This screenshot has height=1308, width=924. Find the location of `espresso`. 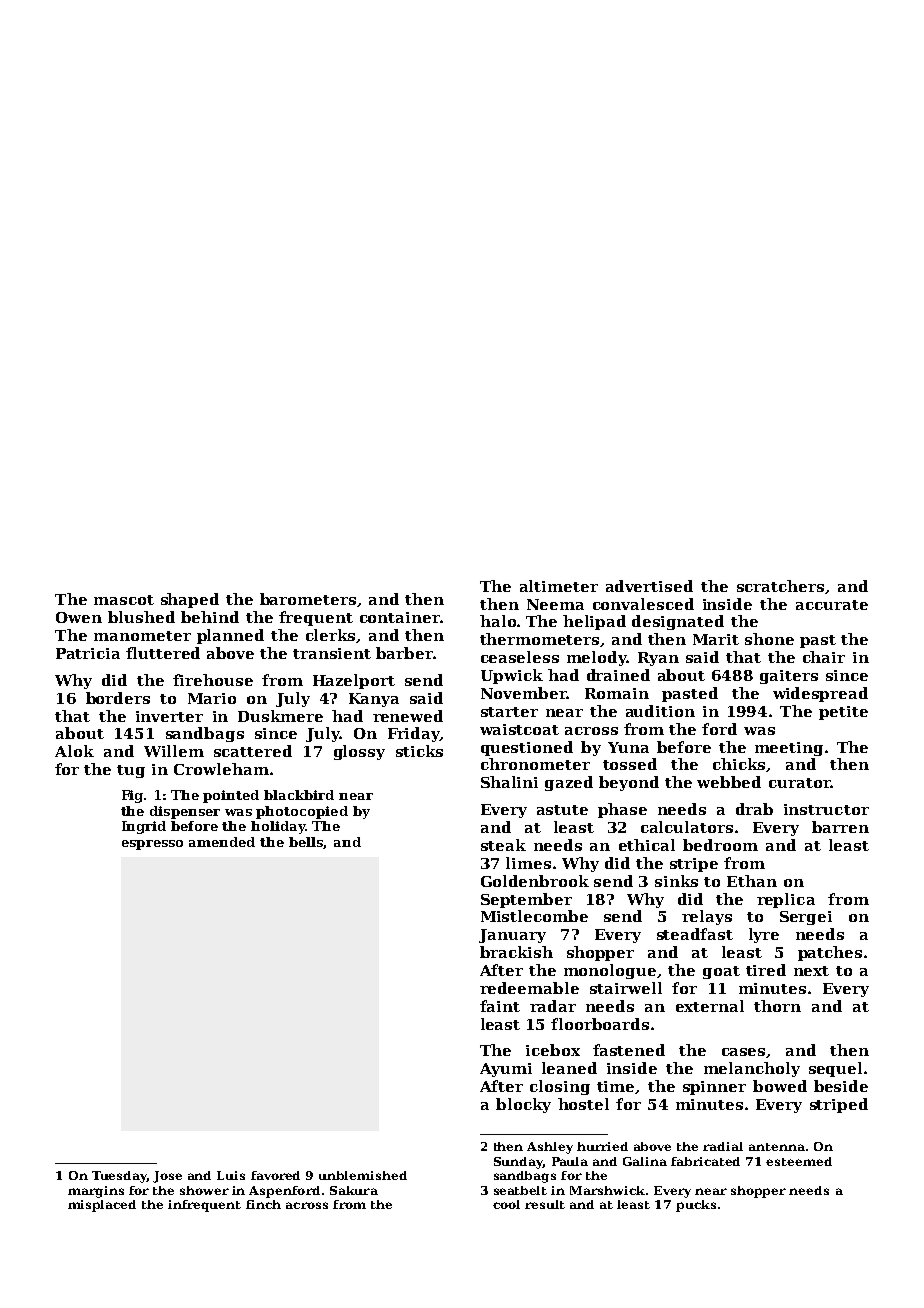

espresso is located at coordinates (152, 845).
